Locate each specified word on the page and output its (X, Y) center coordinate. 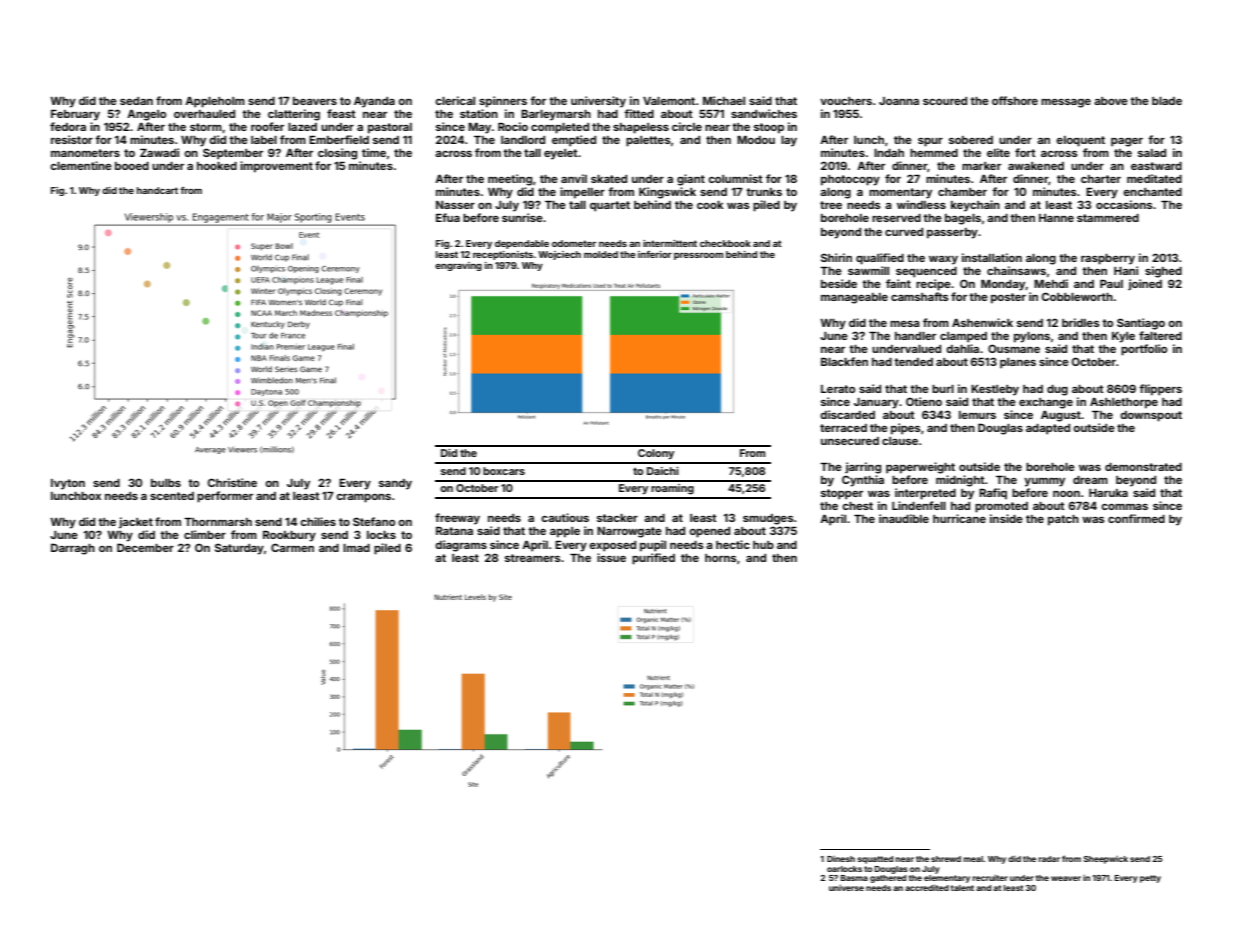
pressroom (698, 256)
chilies (318, 521)
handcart (157, 190)
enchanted (1152, 192)
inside (1006, 518)
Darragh (73, 549)
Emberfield (339, 139)
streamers (533, 558)
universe (846, 888)
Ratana (454, 531)
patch (1063, 520)
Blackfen (844, 361)
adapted (1048, 429)
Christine (232, 482)
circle (687, 126)
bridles (1081, 322)
